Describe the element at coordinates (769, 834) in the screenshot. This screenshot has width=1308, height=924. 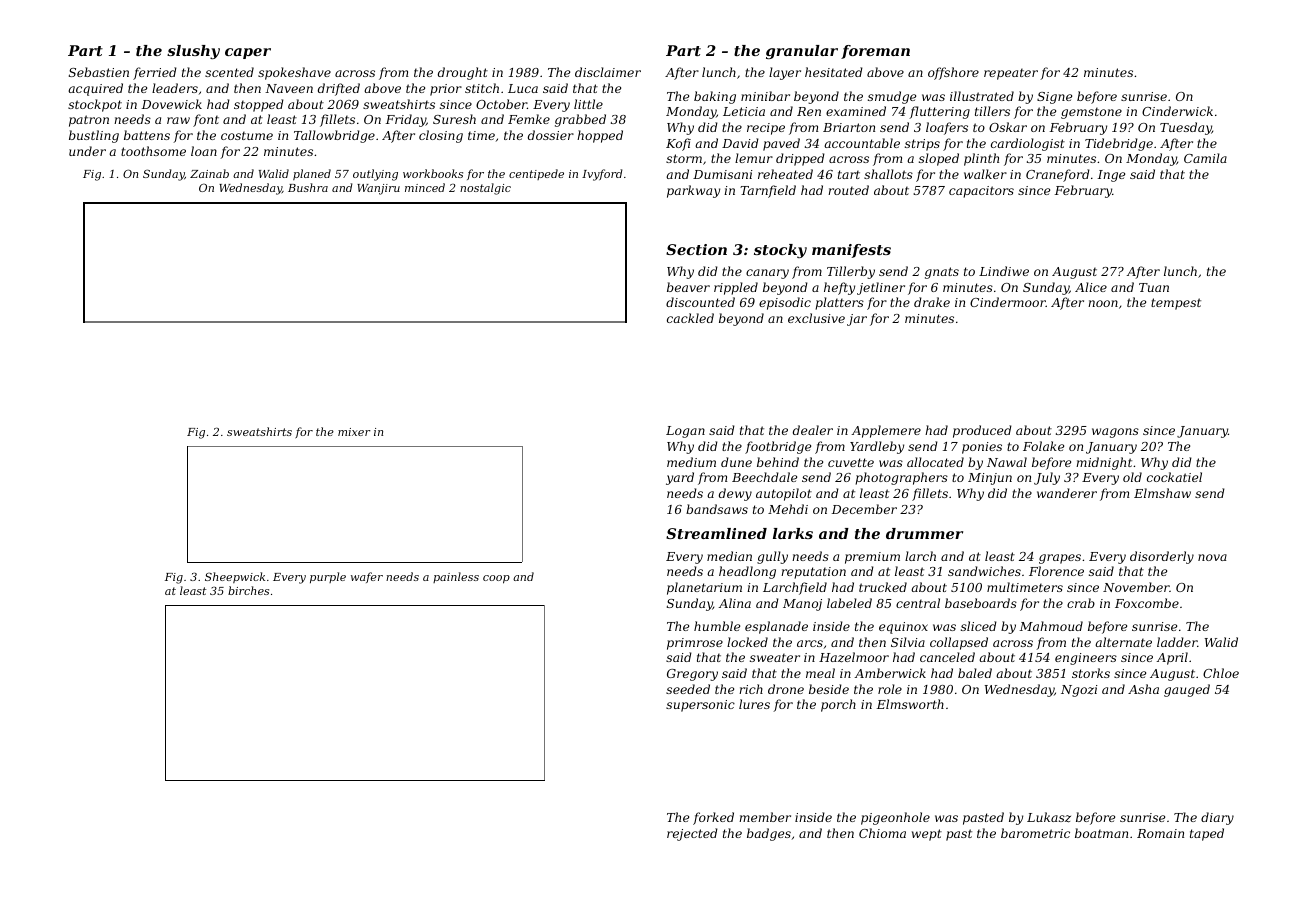
I see `badges` at that location.
